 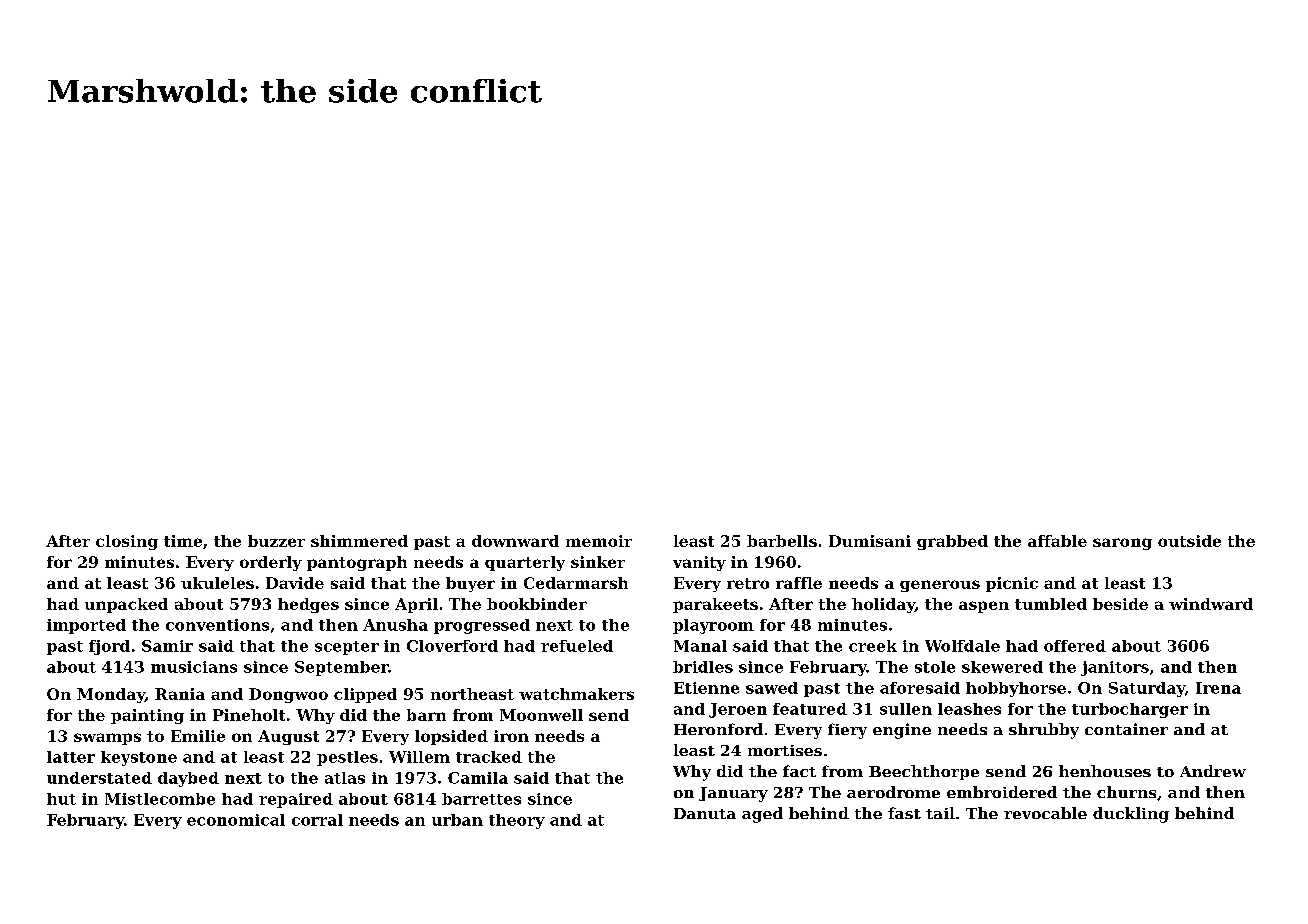 What do you see at coordinates (236, 820) in the image?
I see `economical` at bounding box center [236, 820].
